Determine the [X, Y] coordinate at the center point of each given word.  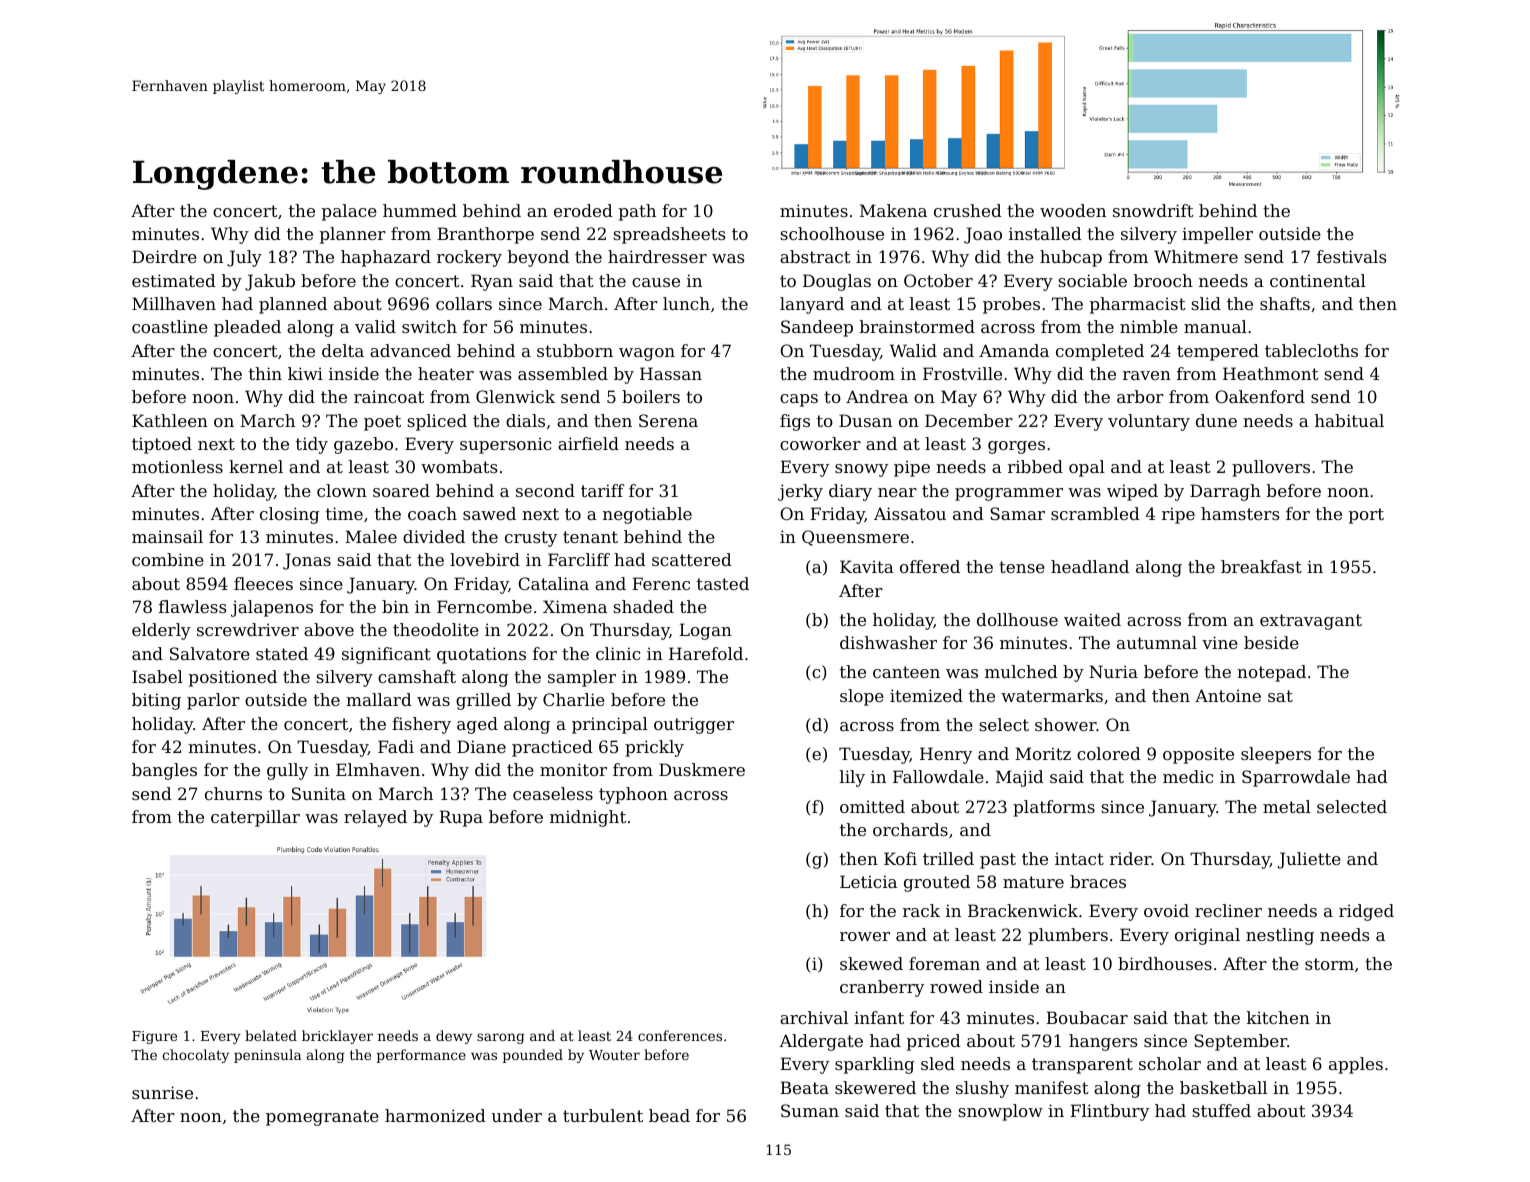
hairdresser [657, 256]
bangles [164, 771]
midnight [588, 818]
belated [271, 1035]
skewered [875, 1087]
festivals [1352, 256]
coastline [170, 326]
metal [1287, 806]
